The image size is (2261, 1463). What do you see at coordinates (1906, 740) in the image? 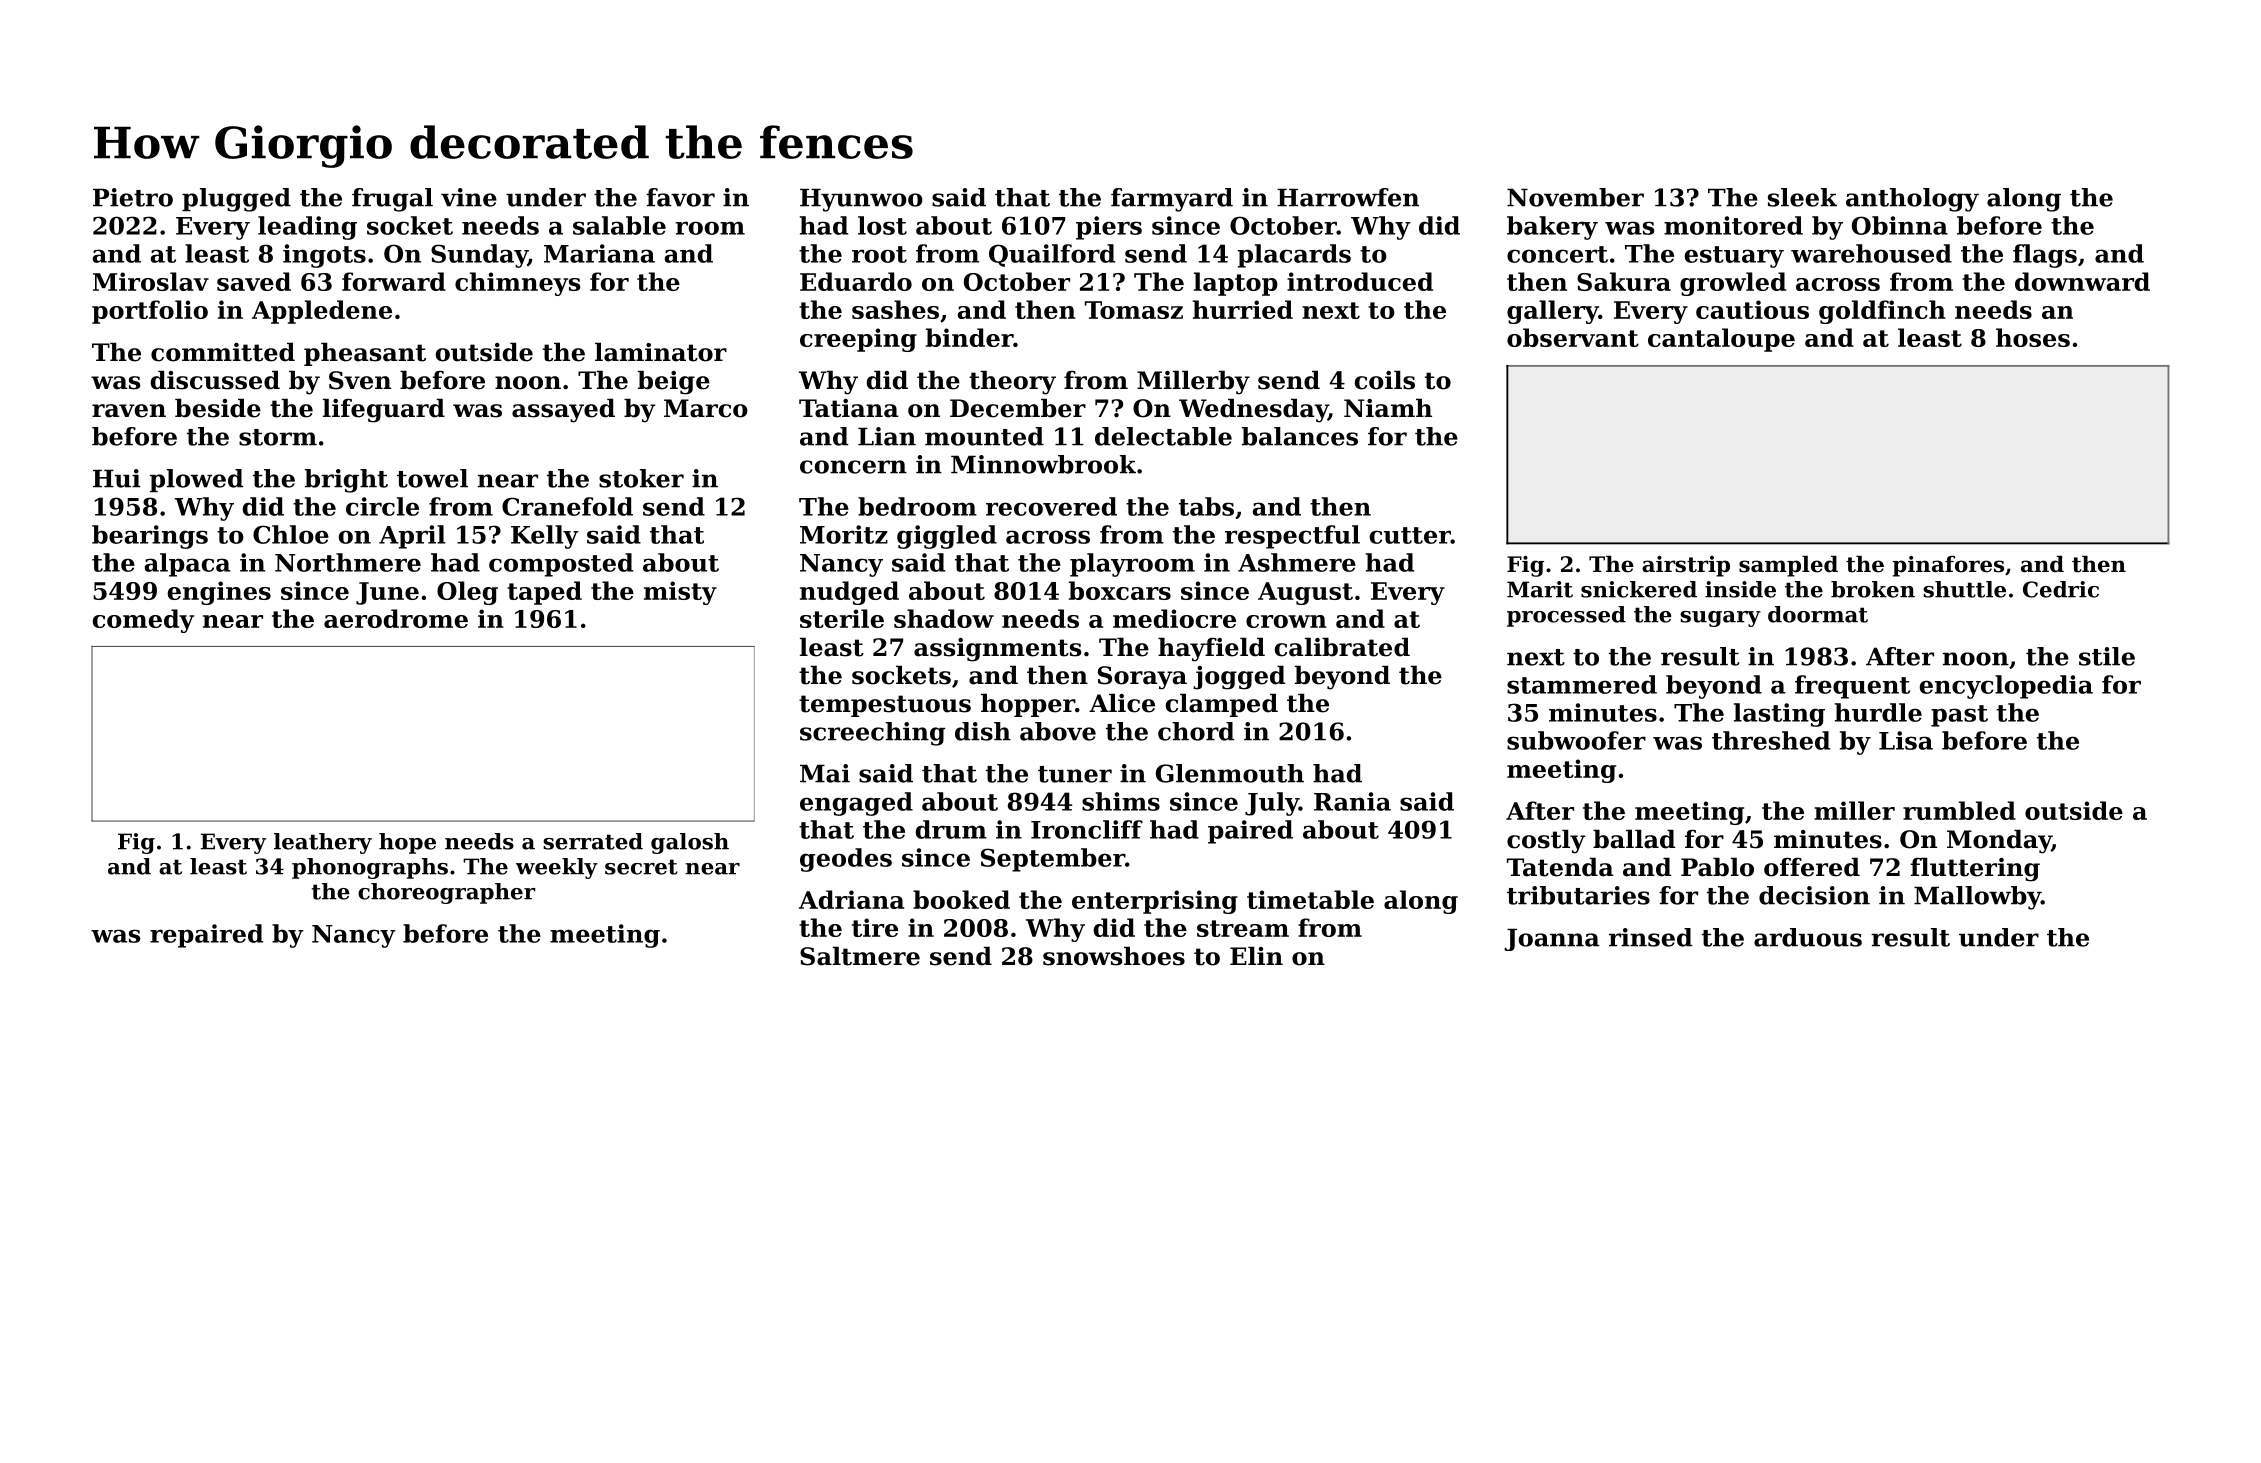
I see `Lisa` at bounding box center [1906, 740].
